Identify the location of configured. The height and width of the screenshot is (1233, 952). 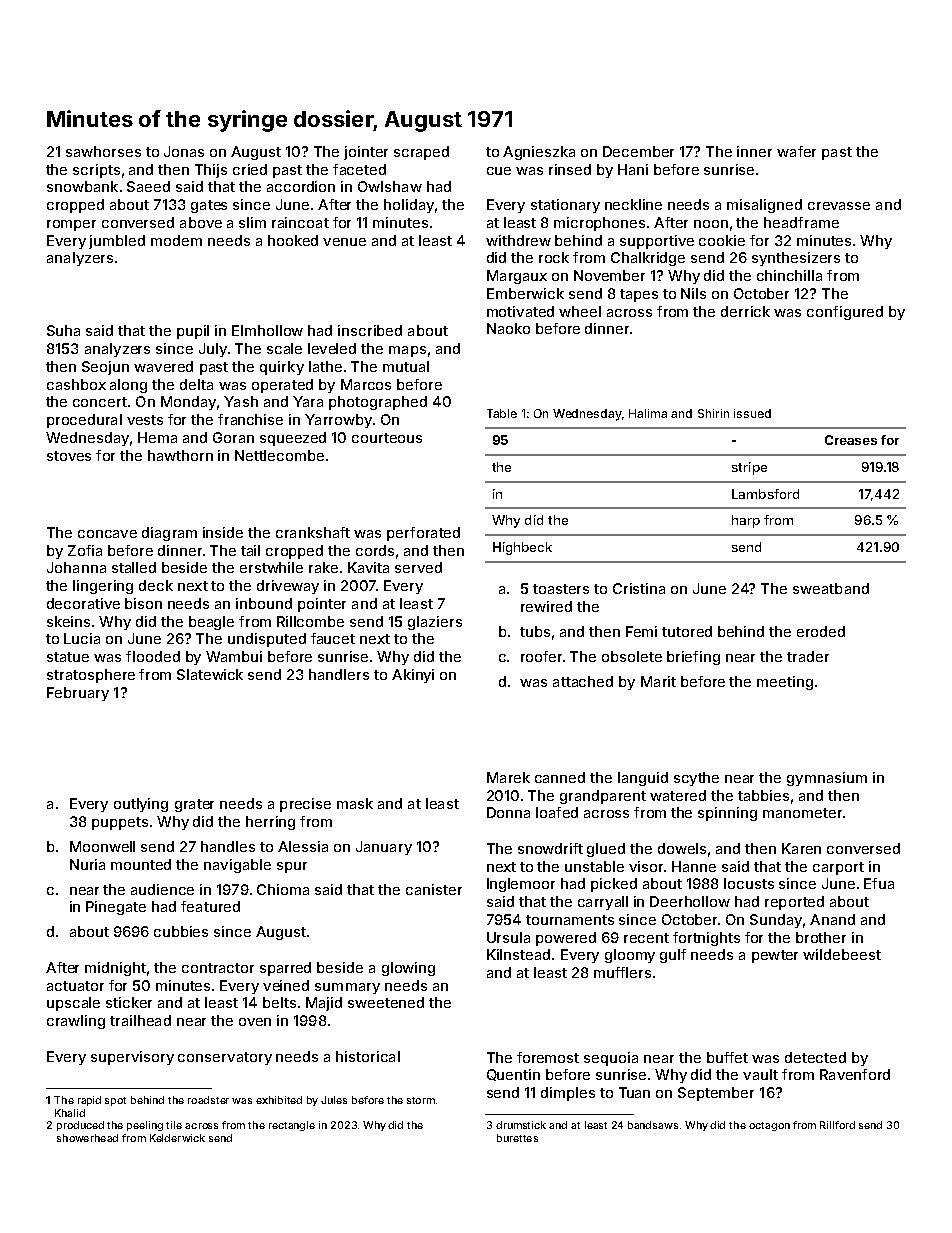
(845, 313).
